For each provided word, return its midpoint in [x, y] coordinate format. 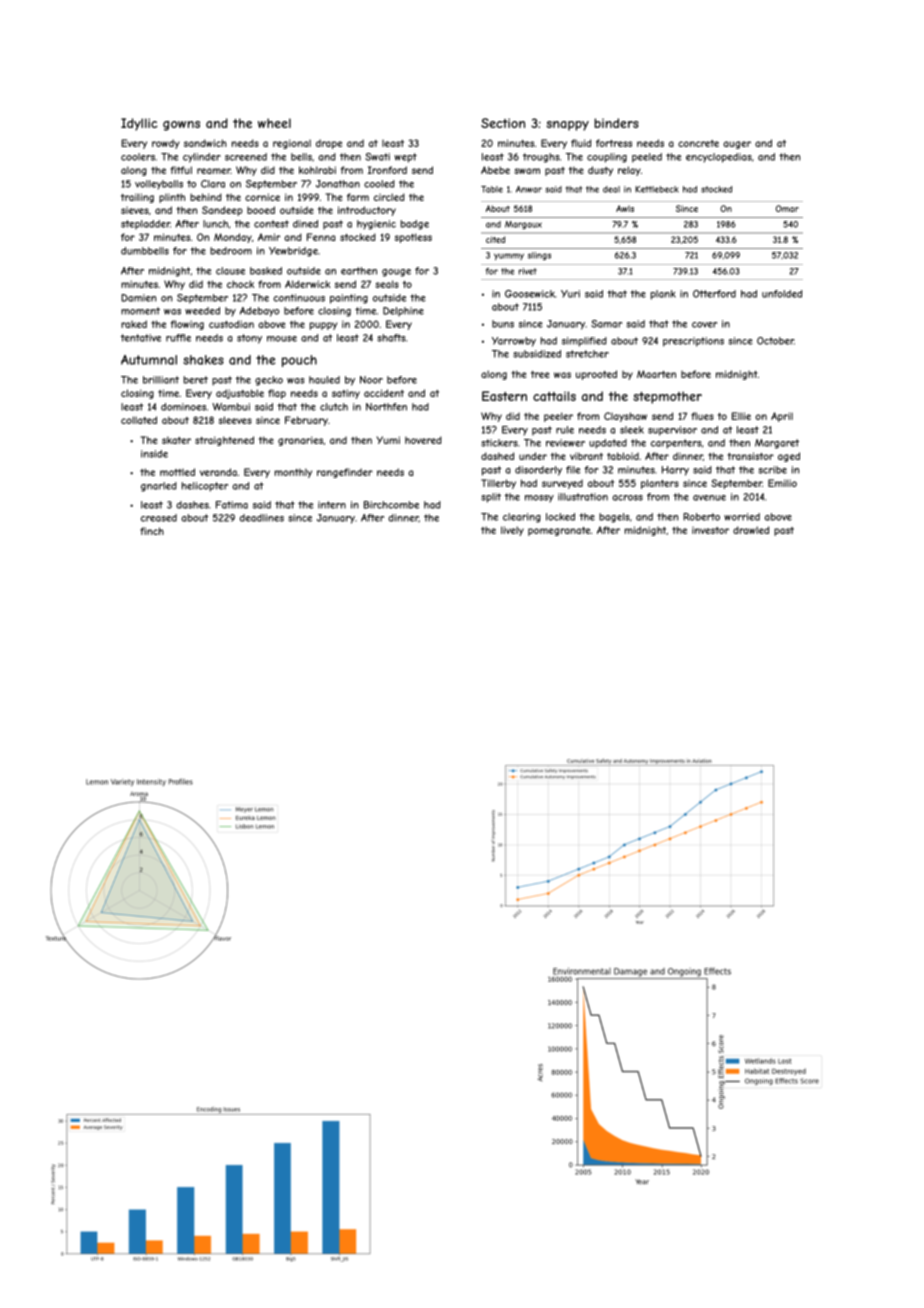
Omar [787, 208]
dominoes [183, 407]
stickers [499, 443]
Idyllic [139, 124]
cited [495, 239]
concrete [698, 143]
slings [539, 256]
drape [329, 144]
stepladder [145, 225]
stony [249, 339]
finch [152, 531]
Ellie [741, 416]
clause [230, 271]
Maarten [656, 374]
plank [663, 295]
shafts [391, 338]
